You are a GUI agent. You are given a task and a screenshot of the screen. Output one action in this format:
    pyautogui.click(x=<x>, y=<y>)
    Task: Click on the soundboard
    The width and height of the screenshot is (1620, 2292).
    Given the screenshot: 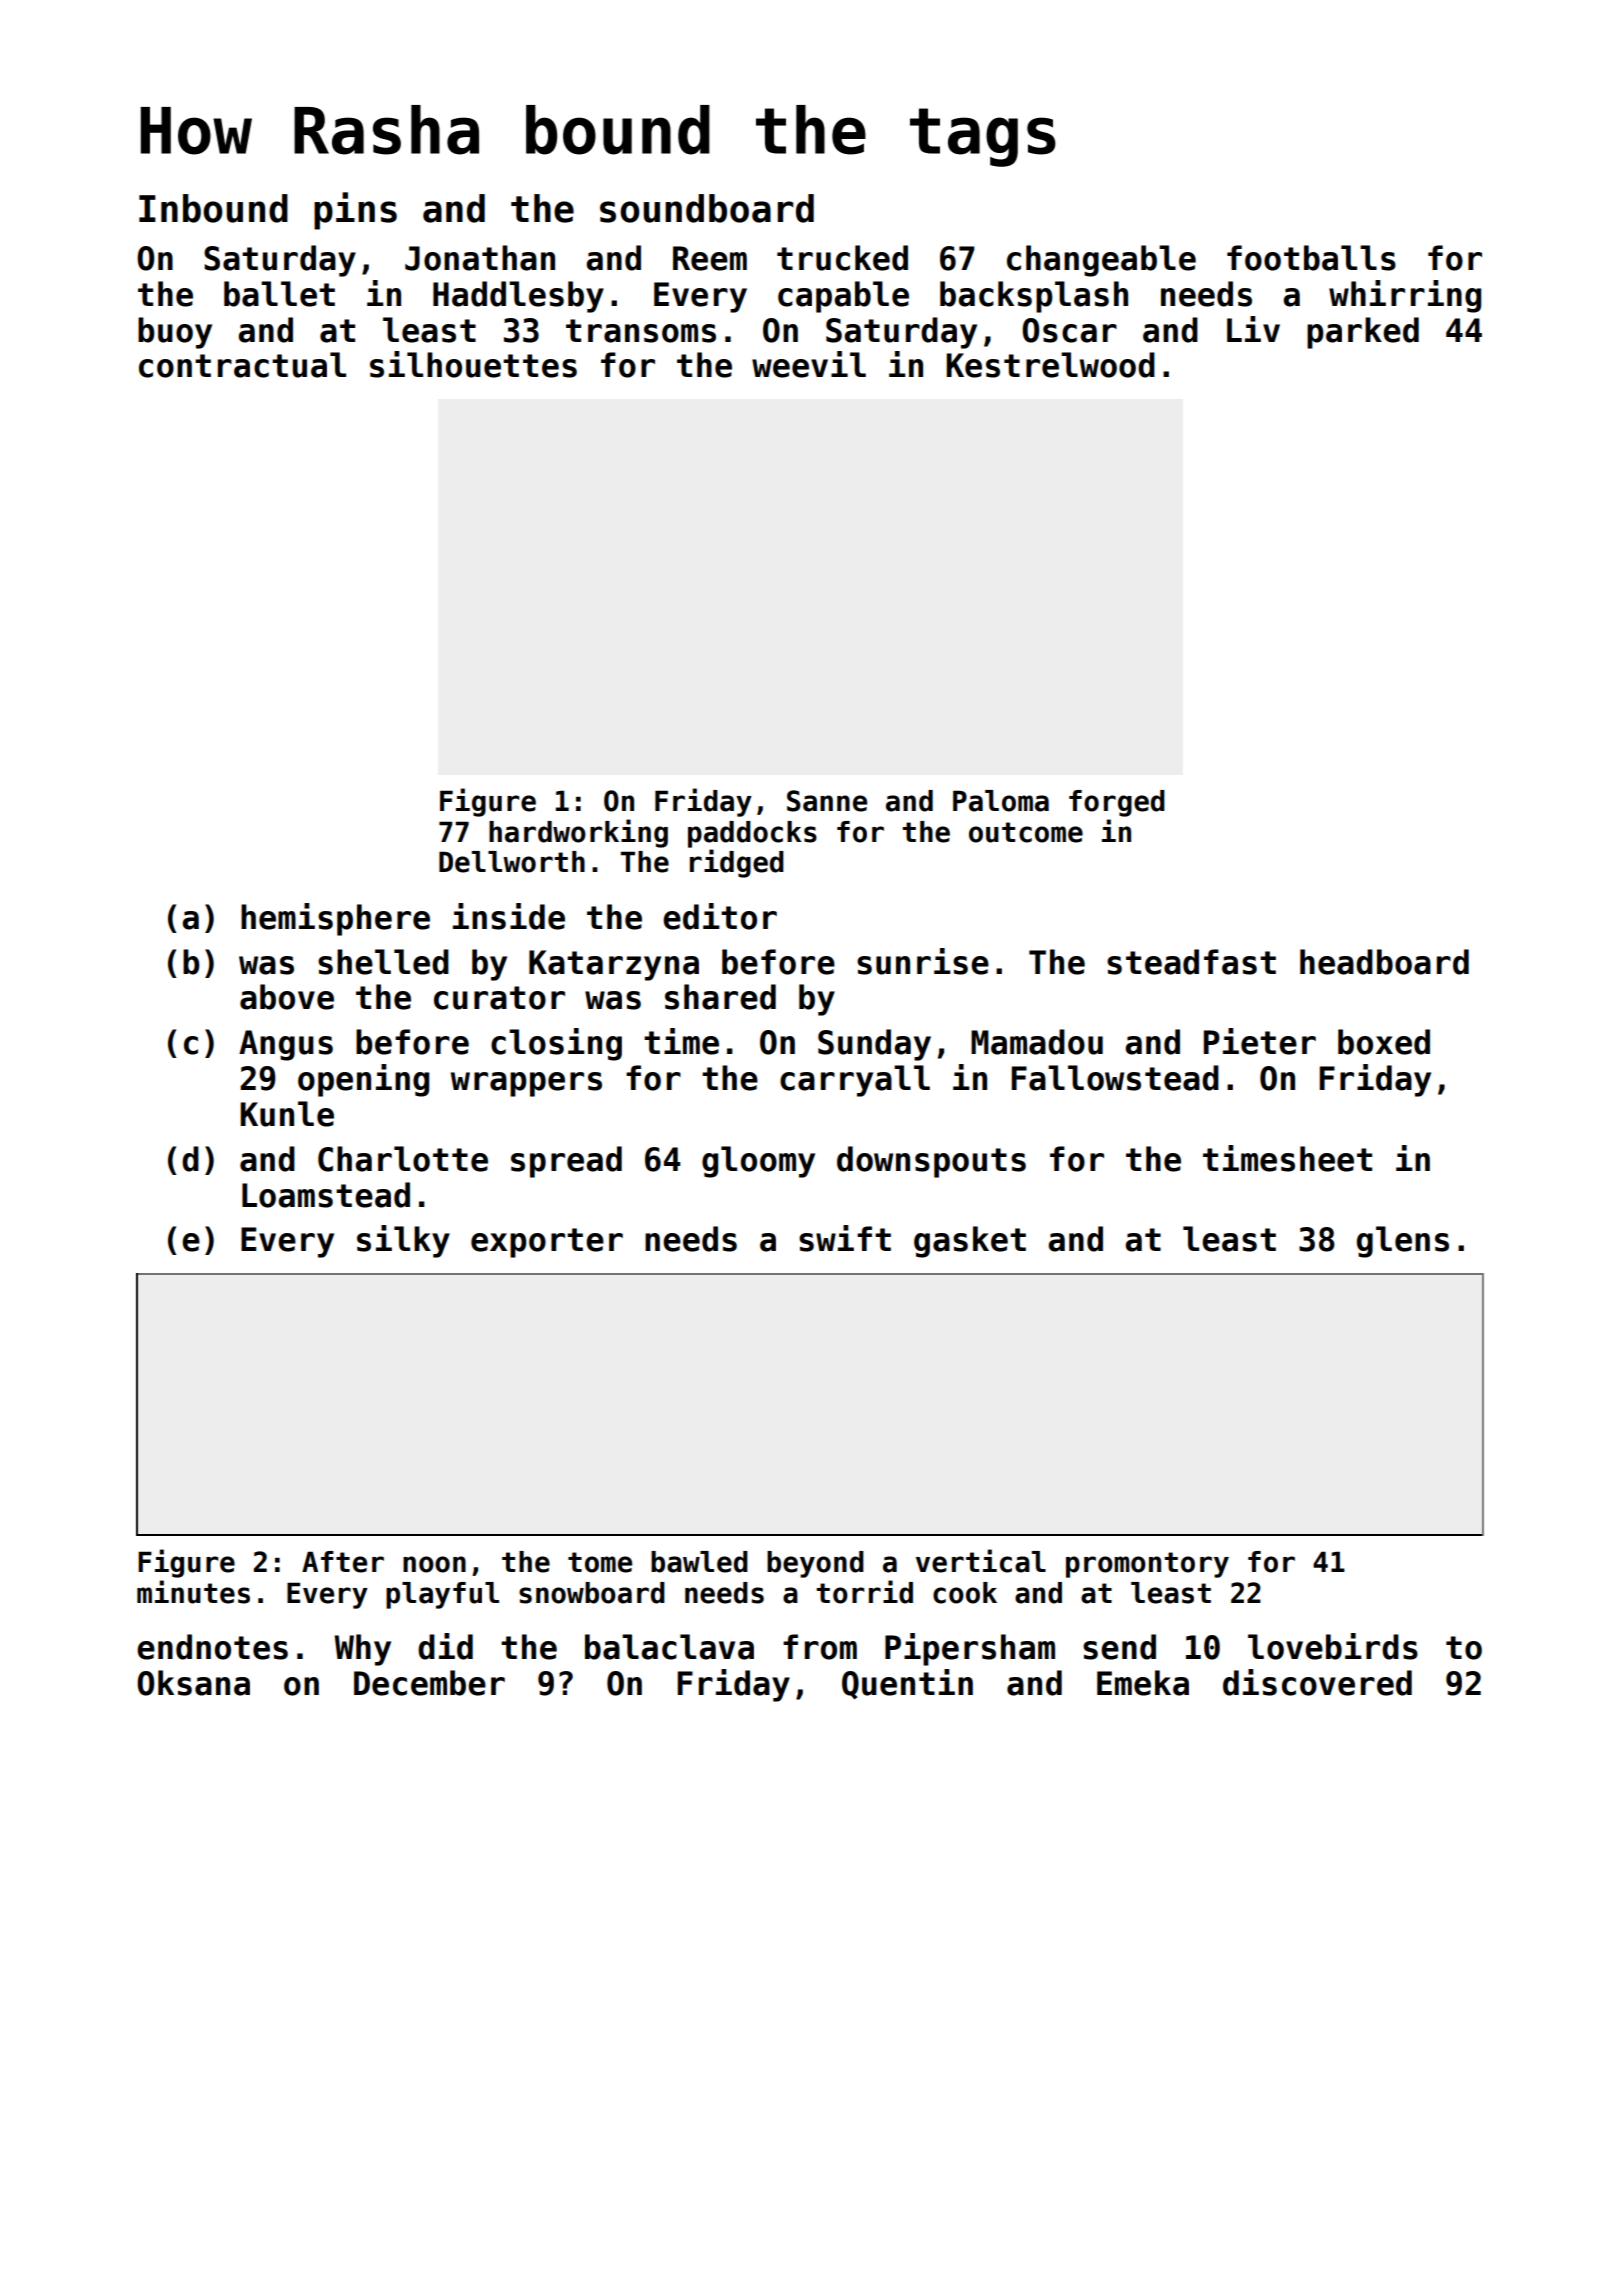 What is the action you would take?
    pyautogui.click(x=707, y=208)
